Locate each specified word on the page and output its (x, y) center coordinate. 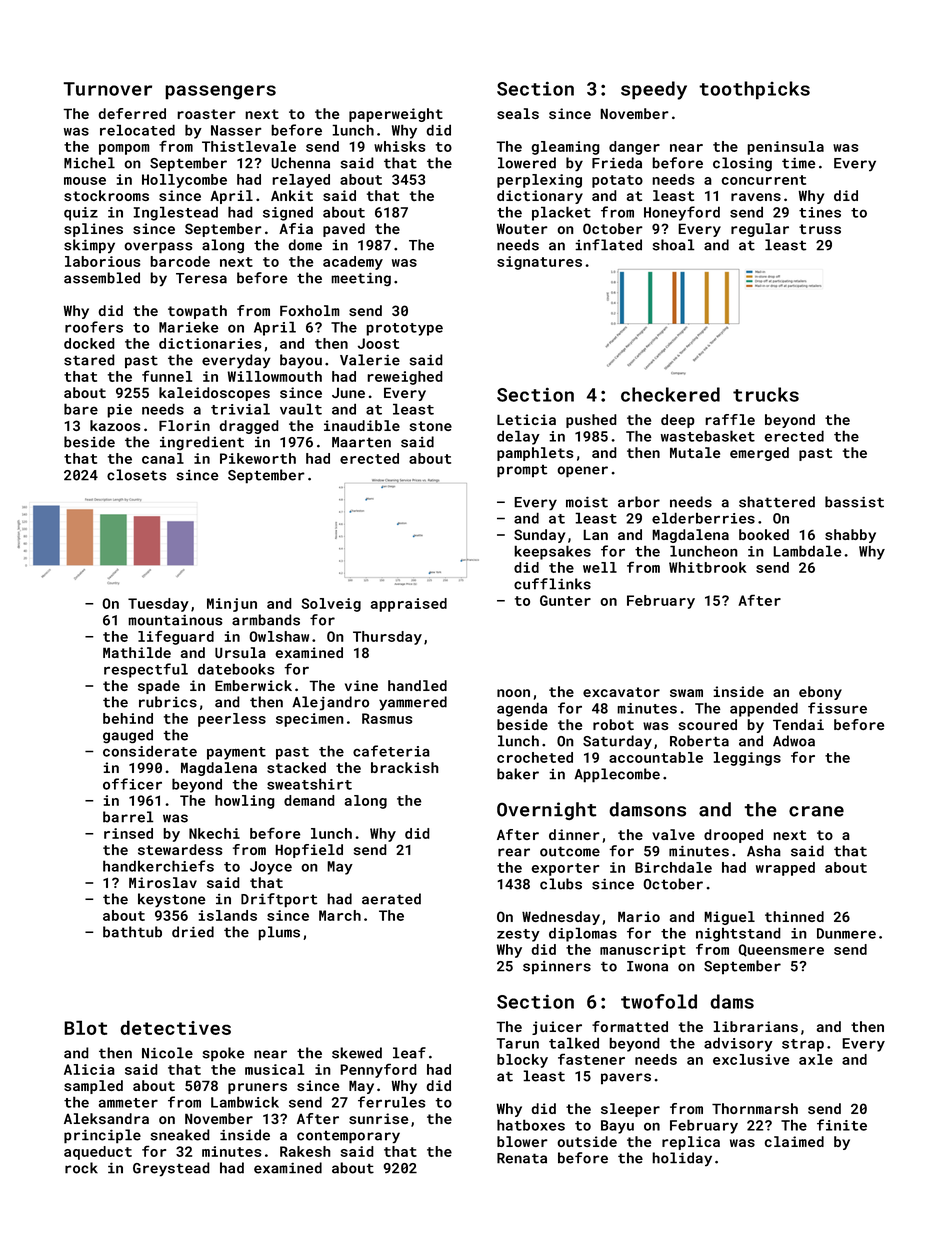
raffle (730, 419)
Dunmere (846, 933)
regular (760, 230)
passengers (220, 92)
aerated (391, 899)
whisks (400, 146)
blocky (522, 1061)
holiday (682, 1159)
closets (136, 475)
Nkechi (214, 833)
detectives (175, 1027)
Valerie (370, 360)
